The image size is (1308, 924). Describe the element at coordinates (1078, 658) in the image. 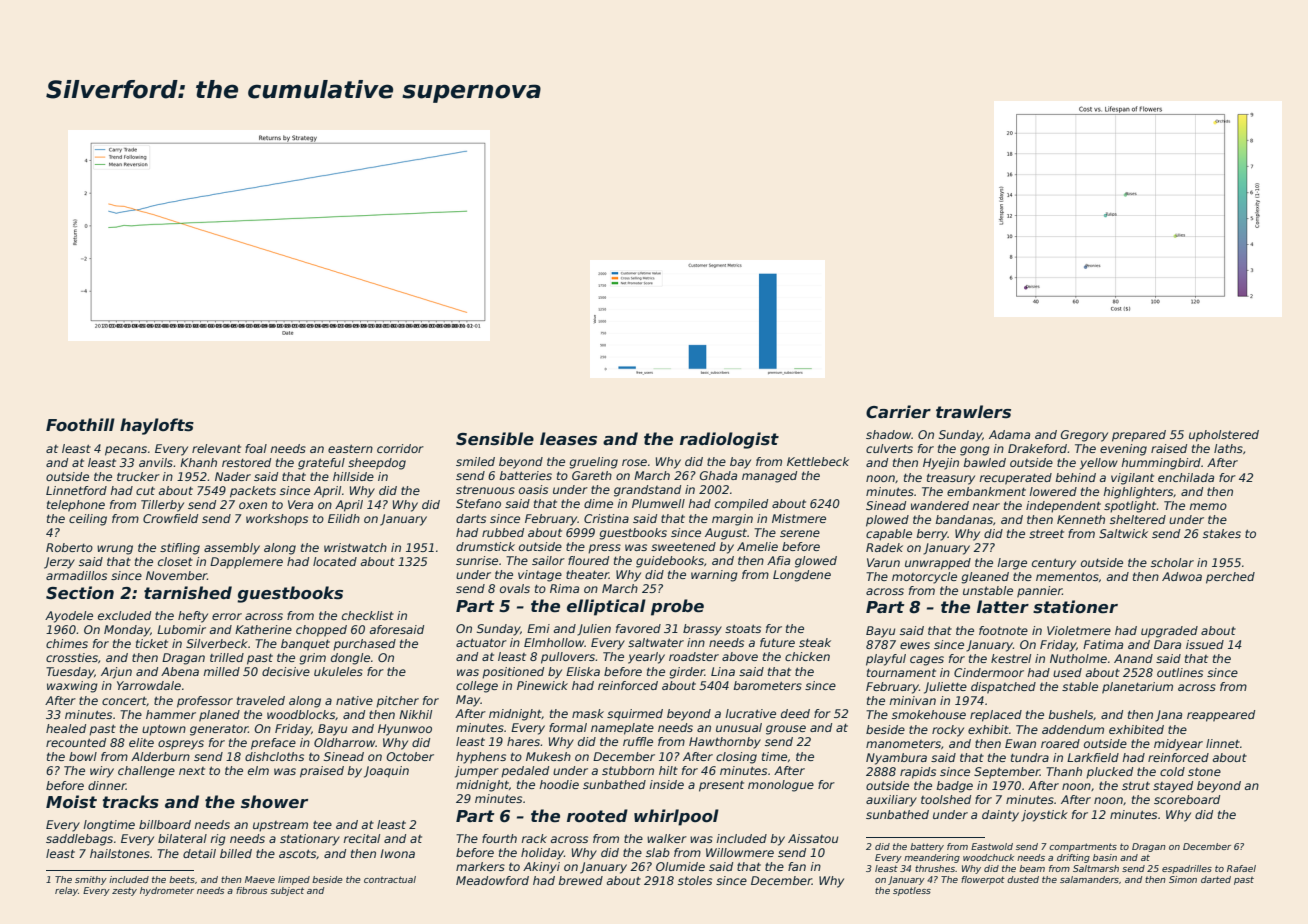

I see `Nutholme` at that location.
